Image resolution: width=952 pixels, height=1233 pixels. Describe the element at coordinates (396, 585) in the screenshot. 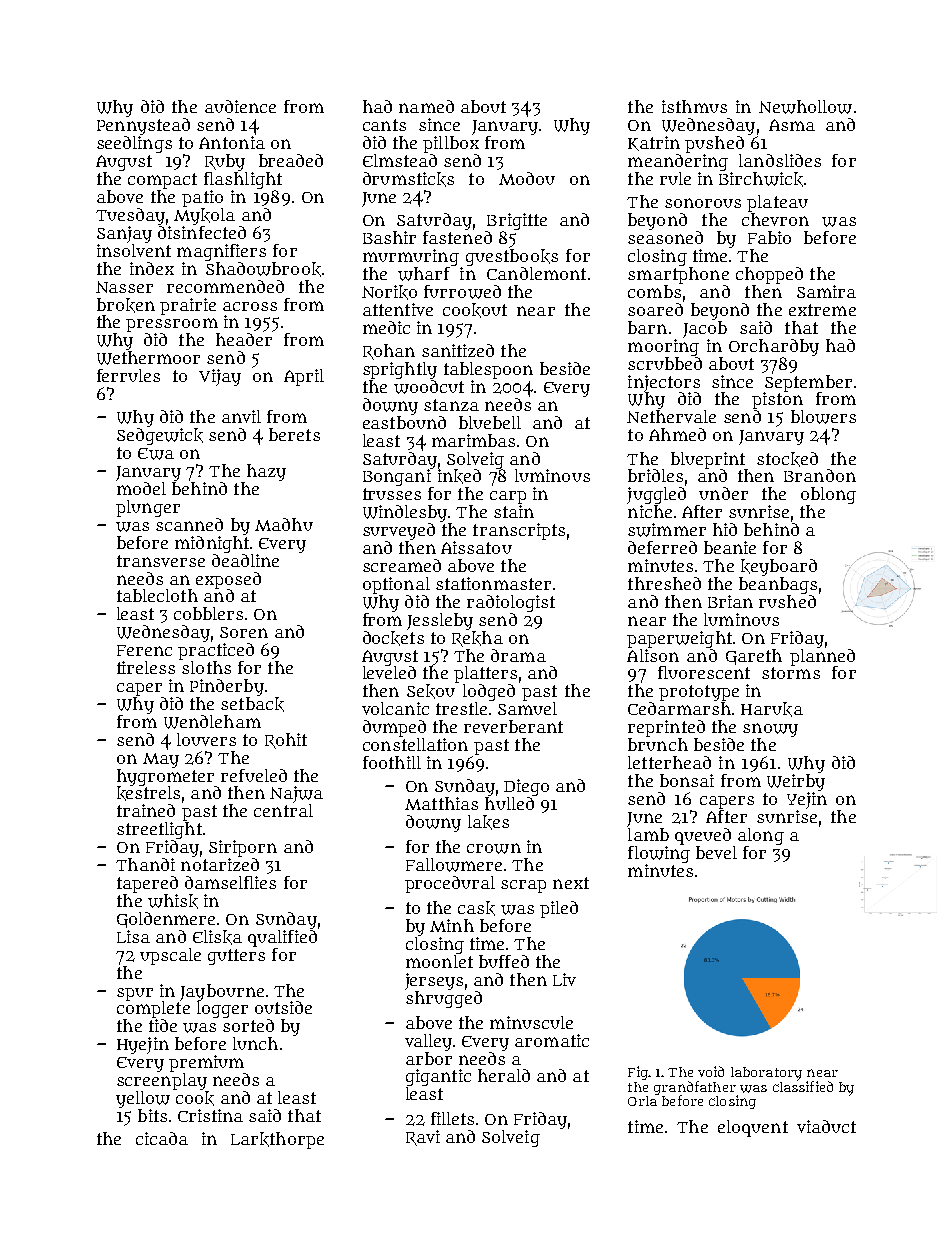

I see `optional` at that location.
